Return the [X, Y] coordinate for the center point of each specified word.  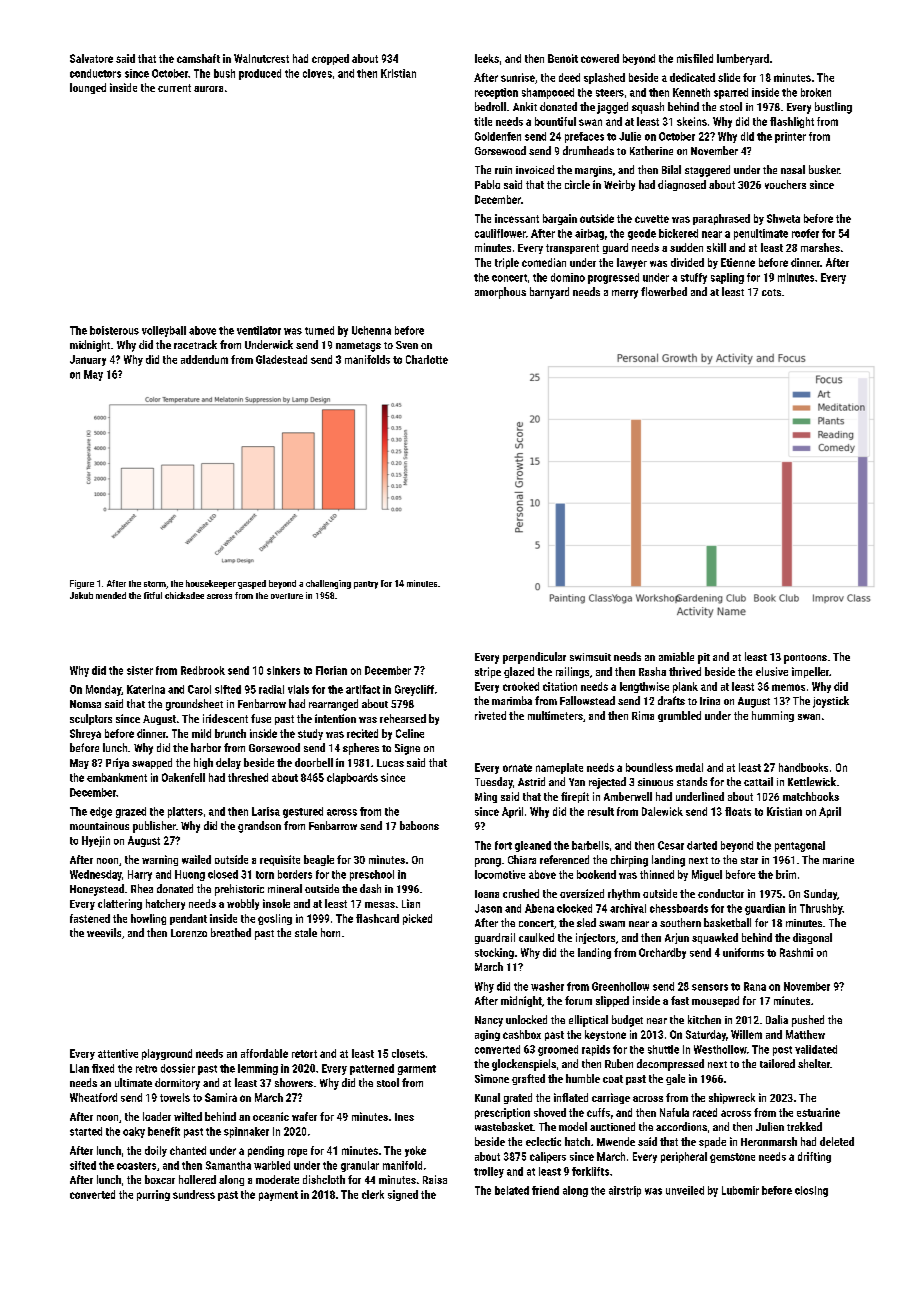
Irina [710, 701]
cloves [317, 73]
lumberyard [743, 59]
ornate [517, 768]
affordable [264, 1053]
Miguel [707, 875]
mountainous [99, 826]
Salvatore [91, 58]
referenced [564, 859]
